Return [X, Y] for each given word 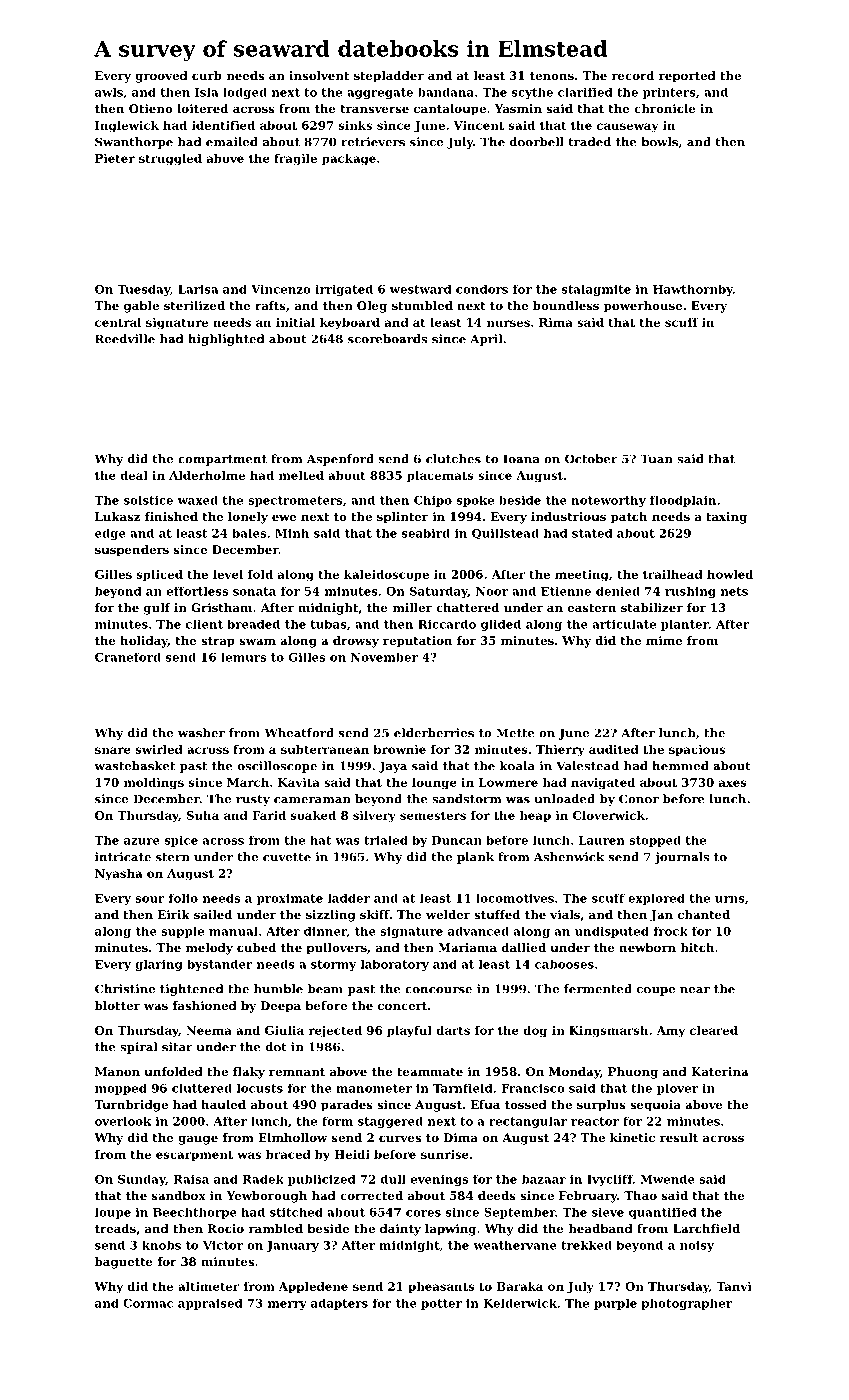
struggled [170, 160]
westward [420, 289]
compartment [222, 460]
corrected [371, 1195]
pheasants [441, 1287]
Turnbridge [131, 1106]
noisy [697, 1246]
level [228, 574]
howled [730, 574]
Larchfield [706, 1228]
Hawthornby [693, 290]
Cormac [148, 1303]
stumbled [422, 305]
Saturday [439, 592]
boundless [566, 305]
